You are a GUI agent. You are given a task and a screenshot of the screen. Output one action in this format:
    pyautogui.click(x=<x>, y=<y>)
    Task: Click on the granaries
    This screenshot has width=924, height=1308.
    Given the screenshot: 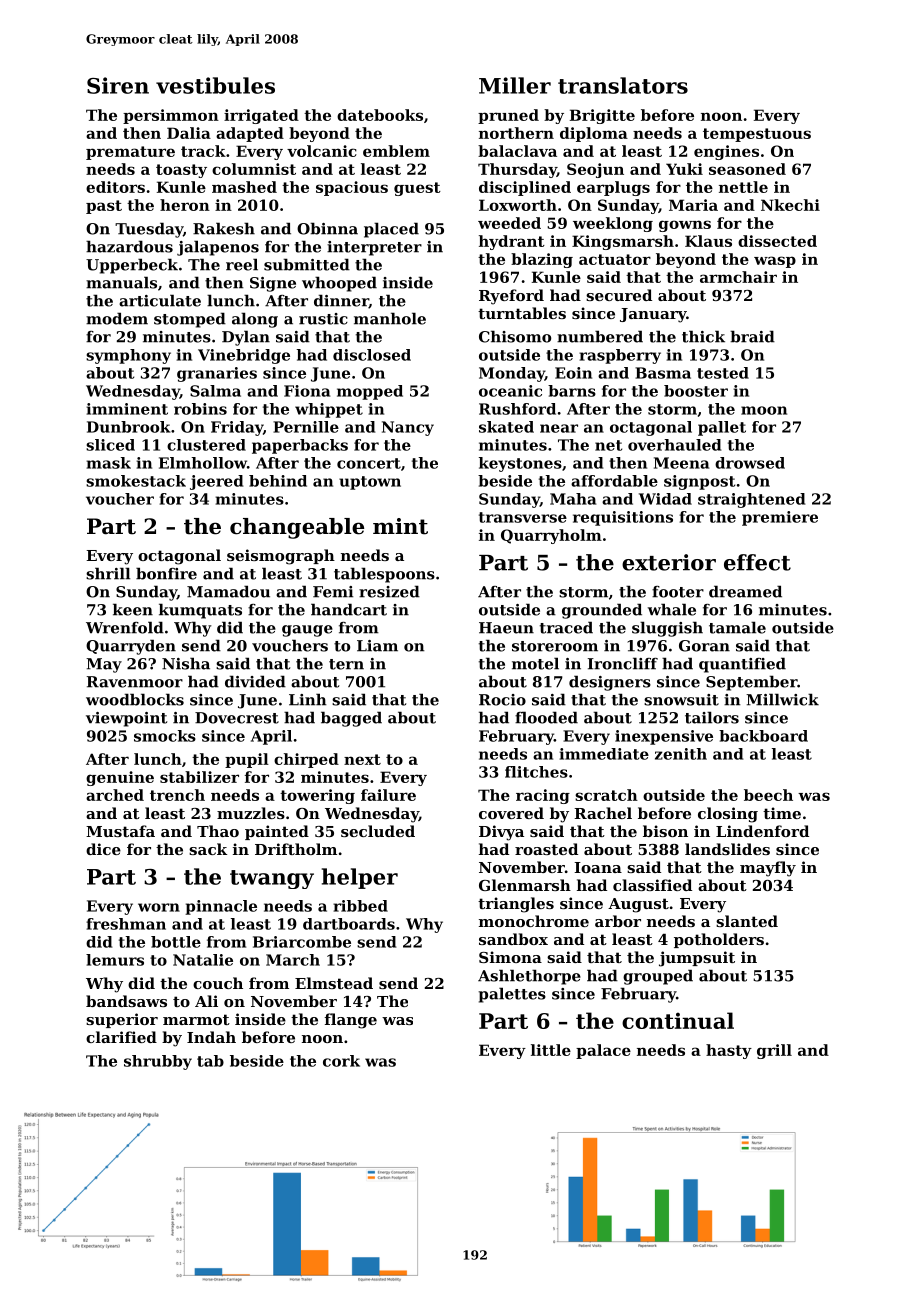 What is the action you would take?
    pyautogui.click(x=217, y=374)
